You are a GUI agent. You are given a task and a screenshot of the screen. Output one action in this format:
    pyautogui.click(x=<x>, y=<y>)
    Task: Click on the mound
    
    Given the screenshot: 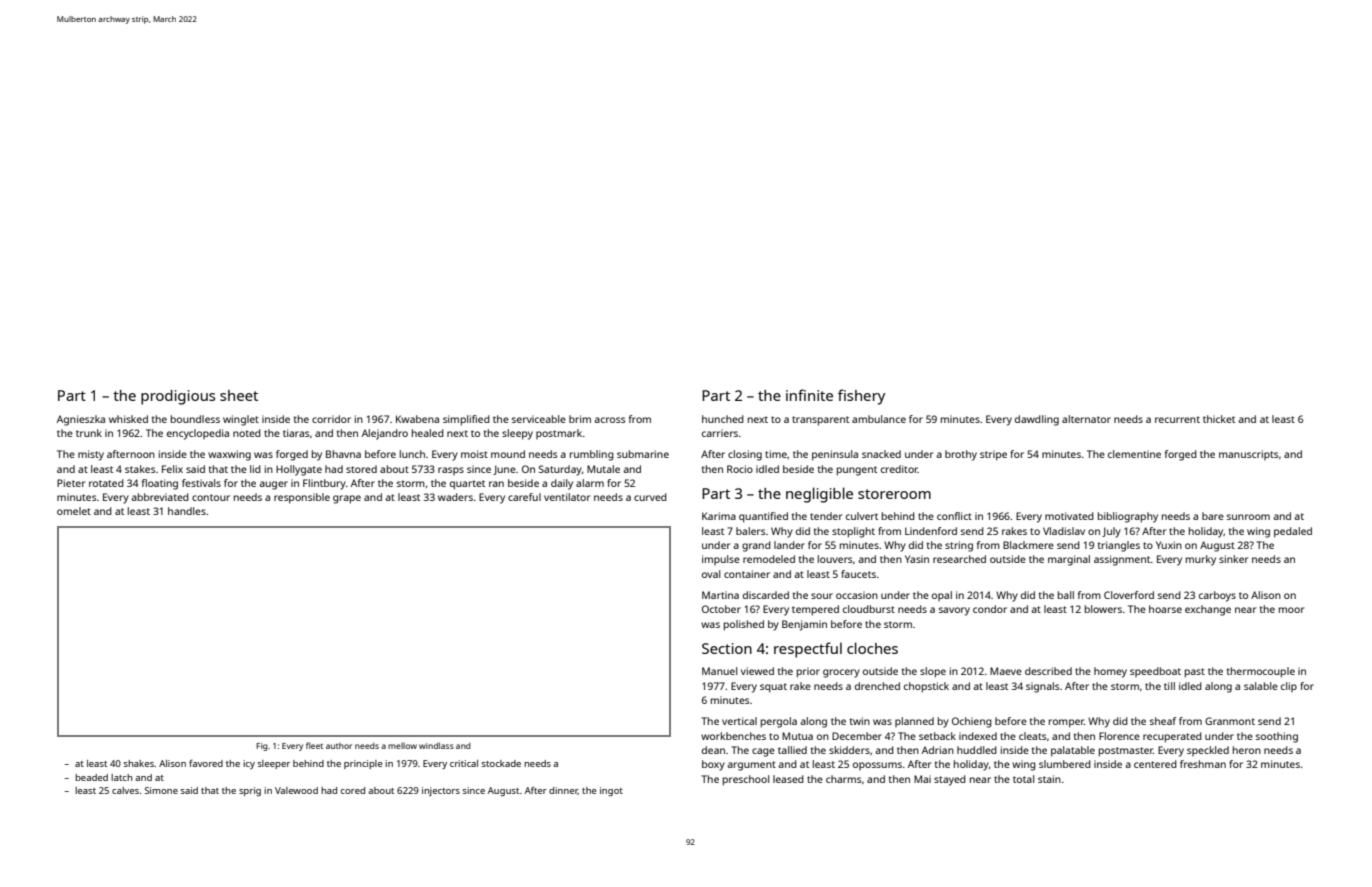 What is the action you would take?
    pyautogui.click(x=508, y=454)
